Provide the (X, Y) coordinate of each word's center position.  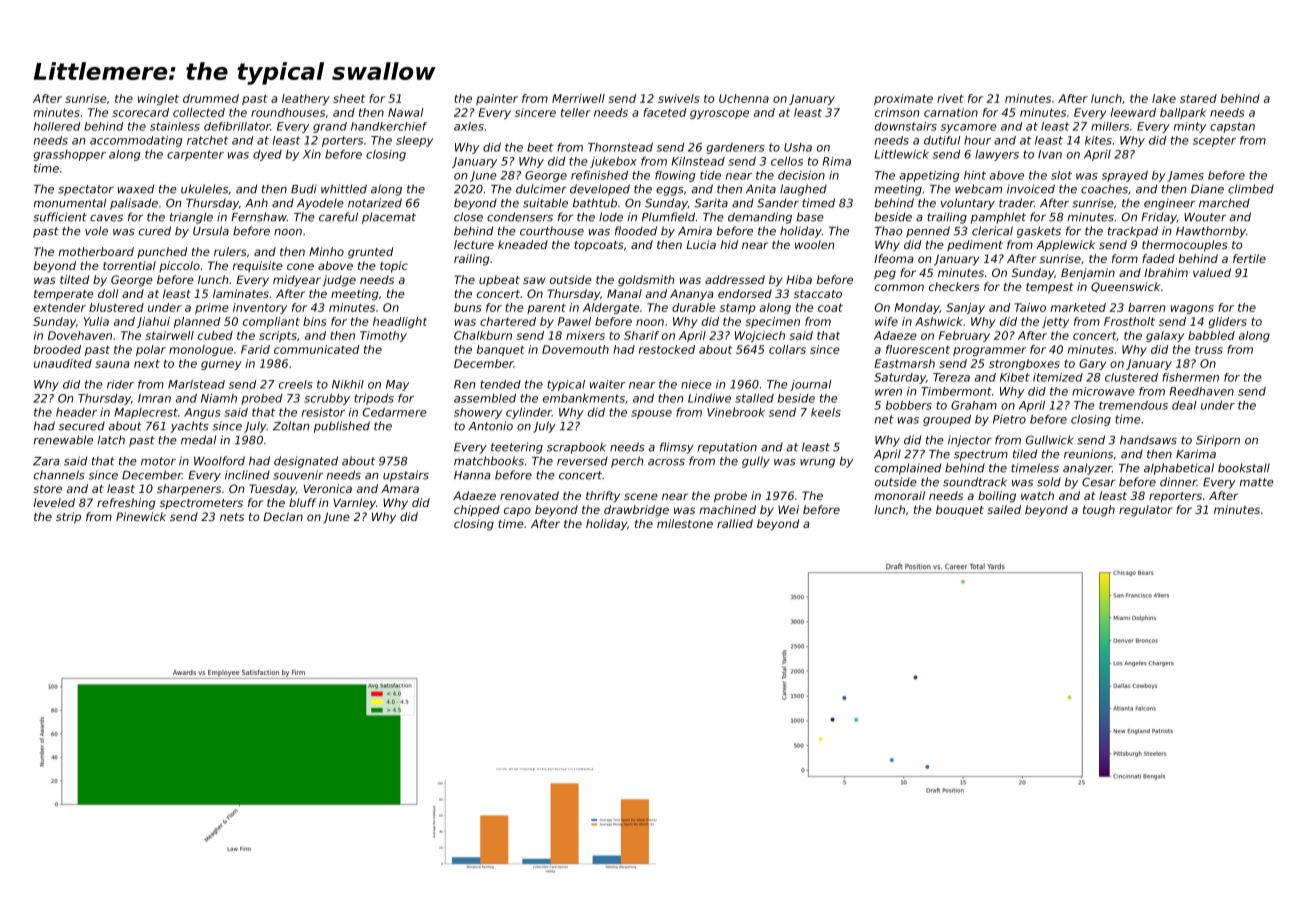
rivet (950, 98)
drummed (211, 98)
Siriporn (1218, 441)
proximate (903, 99)
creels (296, 384)
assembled (485, 398)
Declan (283, 516)
